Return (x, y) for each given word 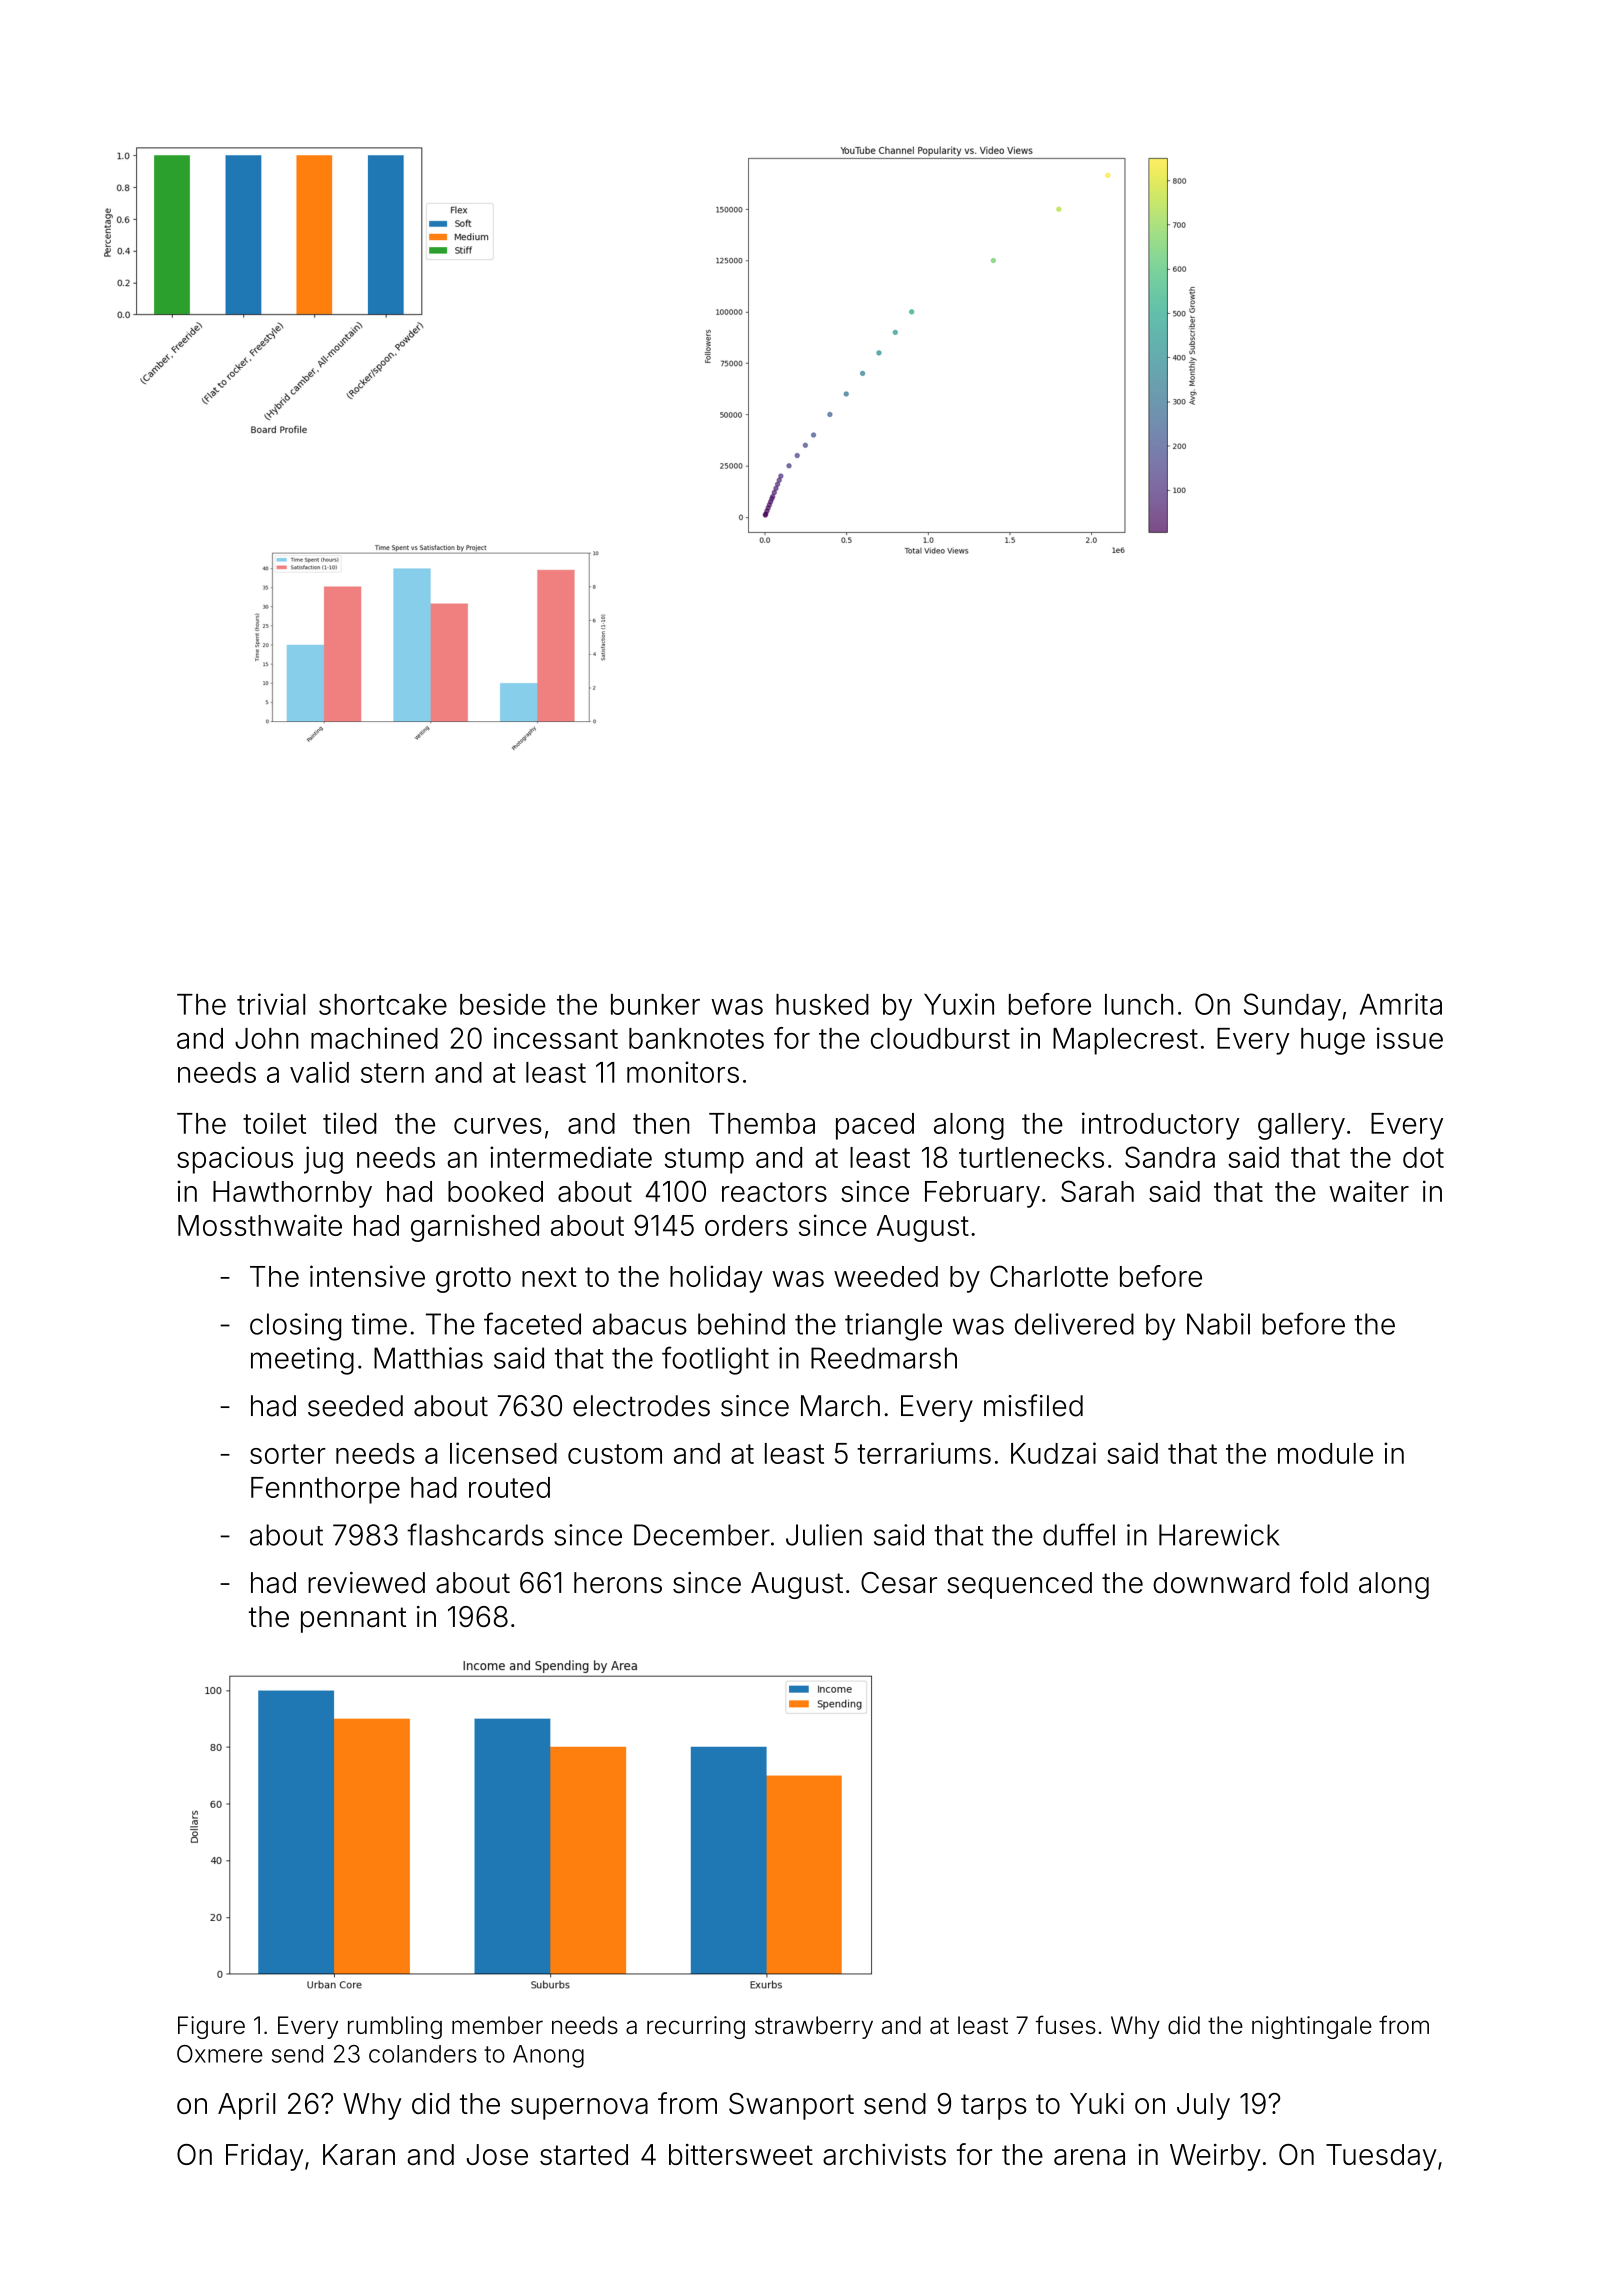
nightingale (1312, 2027)
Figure (211, 2027)
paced (875, 1126)
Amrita (1401, 1004)
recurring (696, 2027)
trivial (271, 1004)
